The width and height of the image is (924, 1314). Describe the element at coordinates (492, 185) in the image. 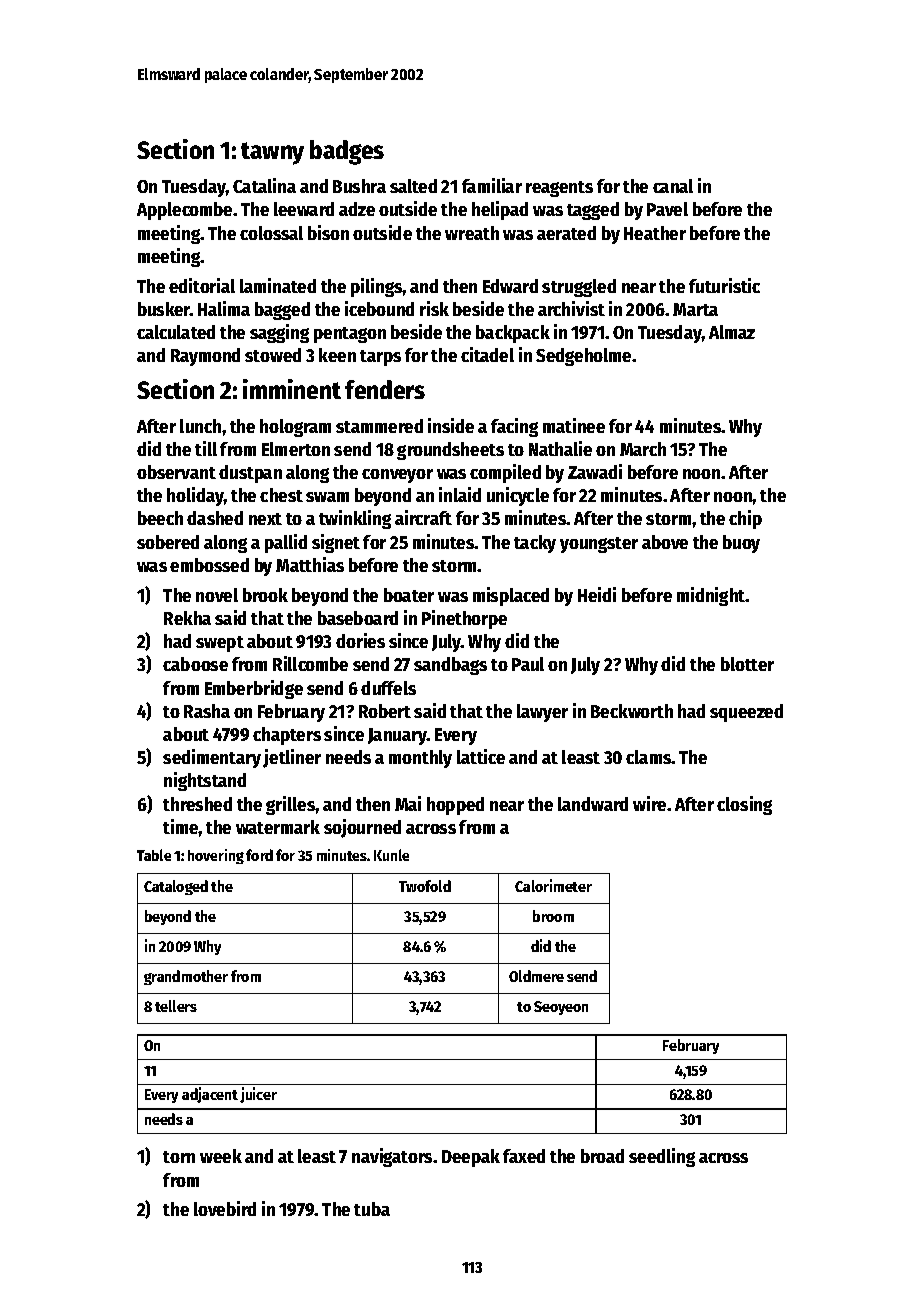

I see `familiar` at that location.
